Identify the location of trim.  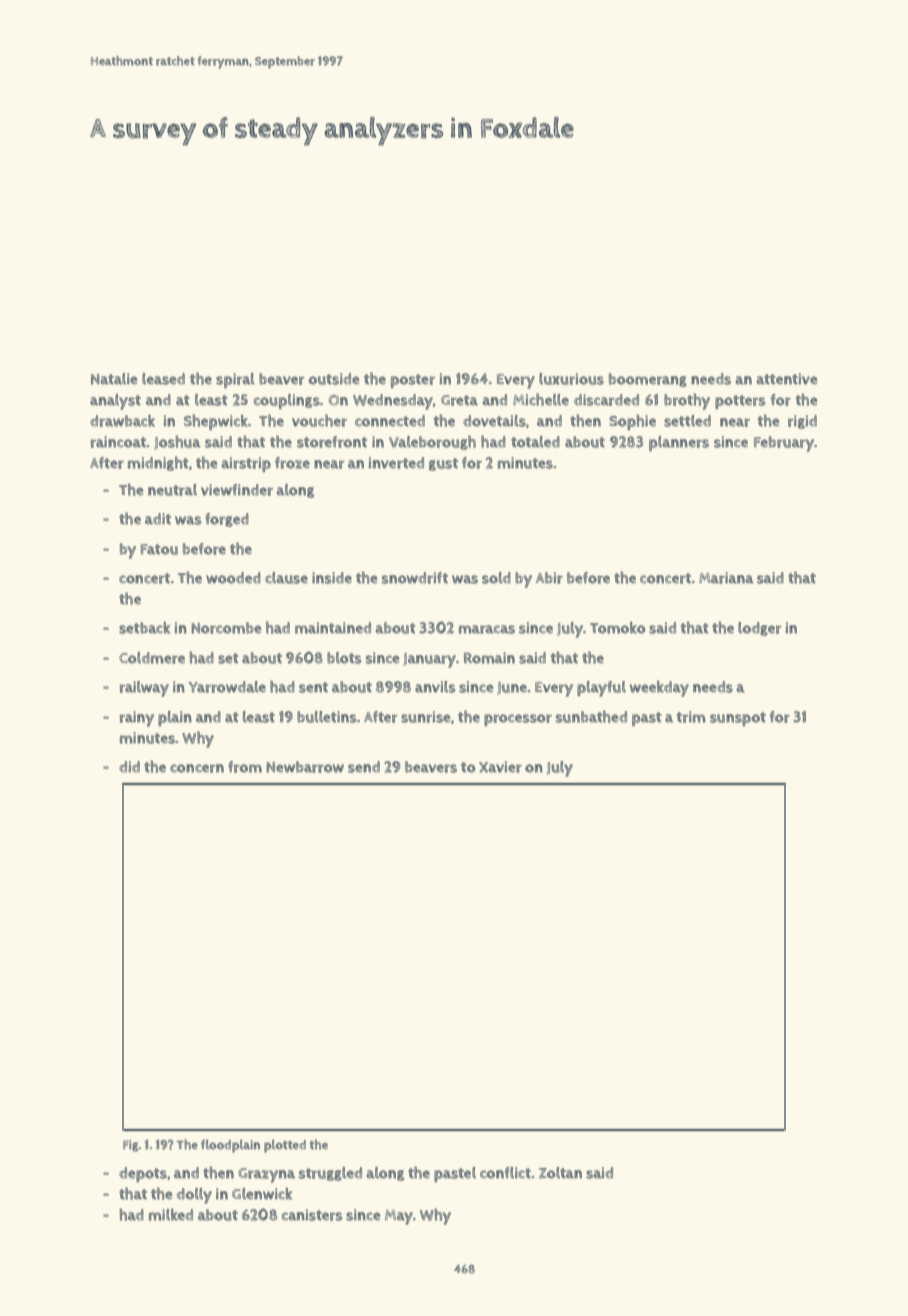
(691, 717).
